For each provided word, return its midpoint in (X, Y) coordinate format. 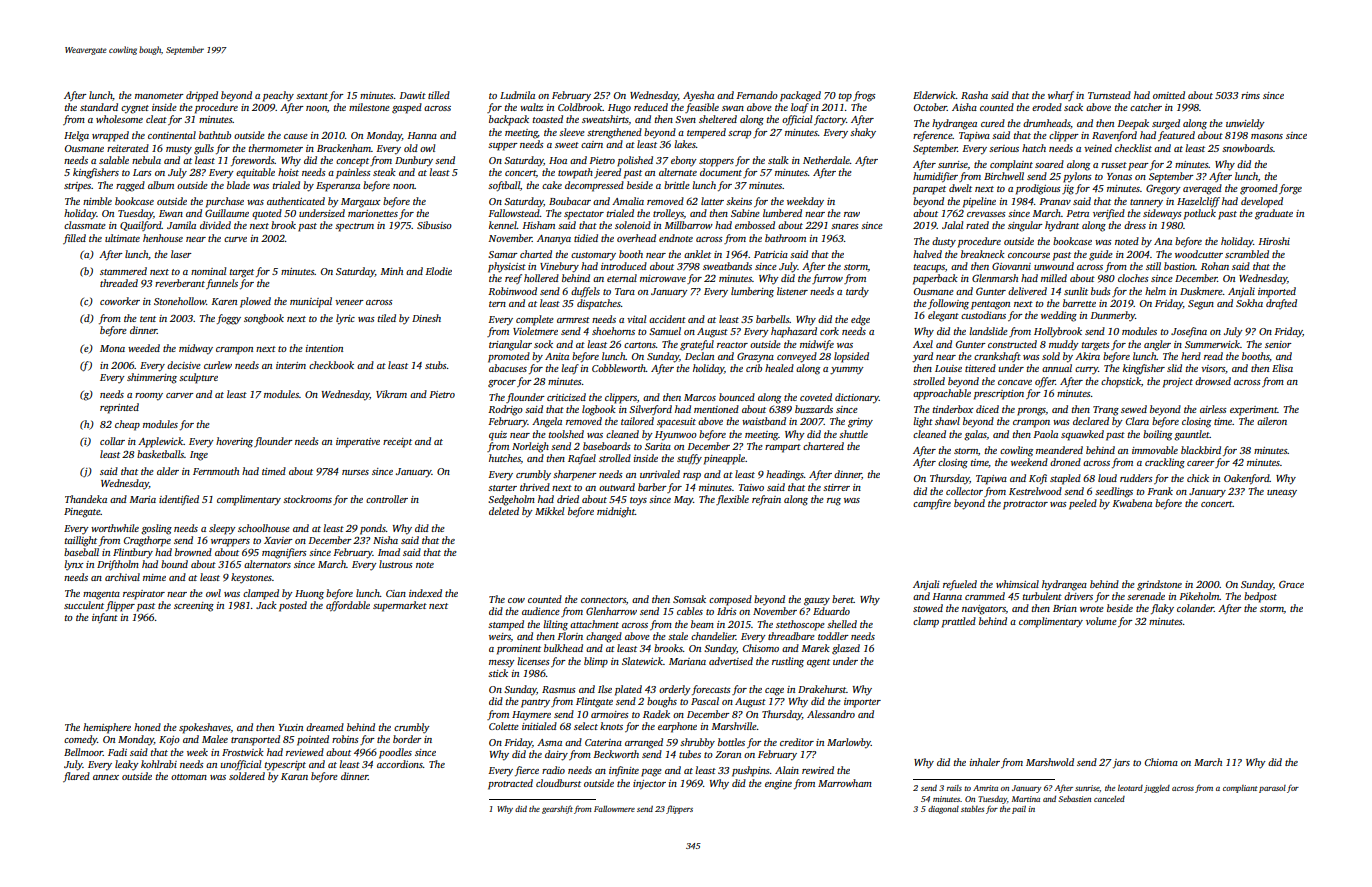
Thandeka (86, 499)
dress (1135, 225)
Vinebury (559, 267)
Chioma (1161, 762)
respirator (144, 595)
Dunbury (414, 161)
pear (1138, 167)
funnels (222, 284)
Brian (1065, 608)
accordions (400, 764)
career (1201, 463)
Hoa (558, 160)
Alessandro (831, 714)
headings (785, 475)
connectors (603, 600)
